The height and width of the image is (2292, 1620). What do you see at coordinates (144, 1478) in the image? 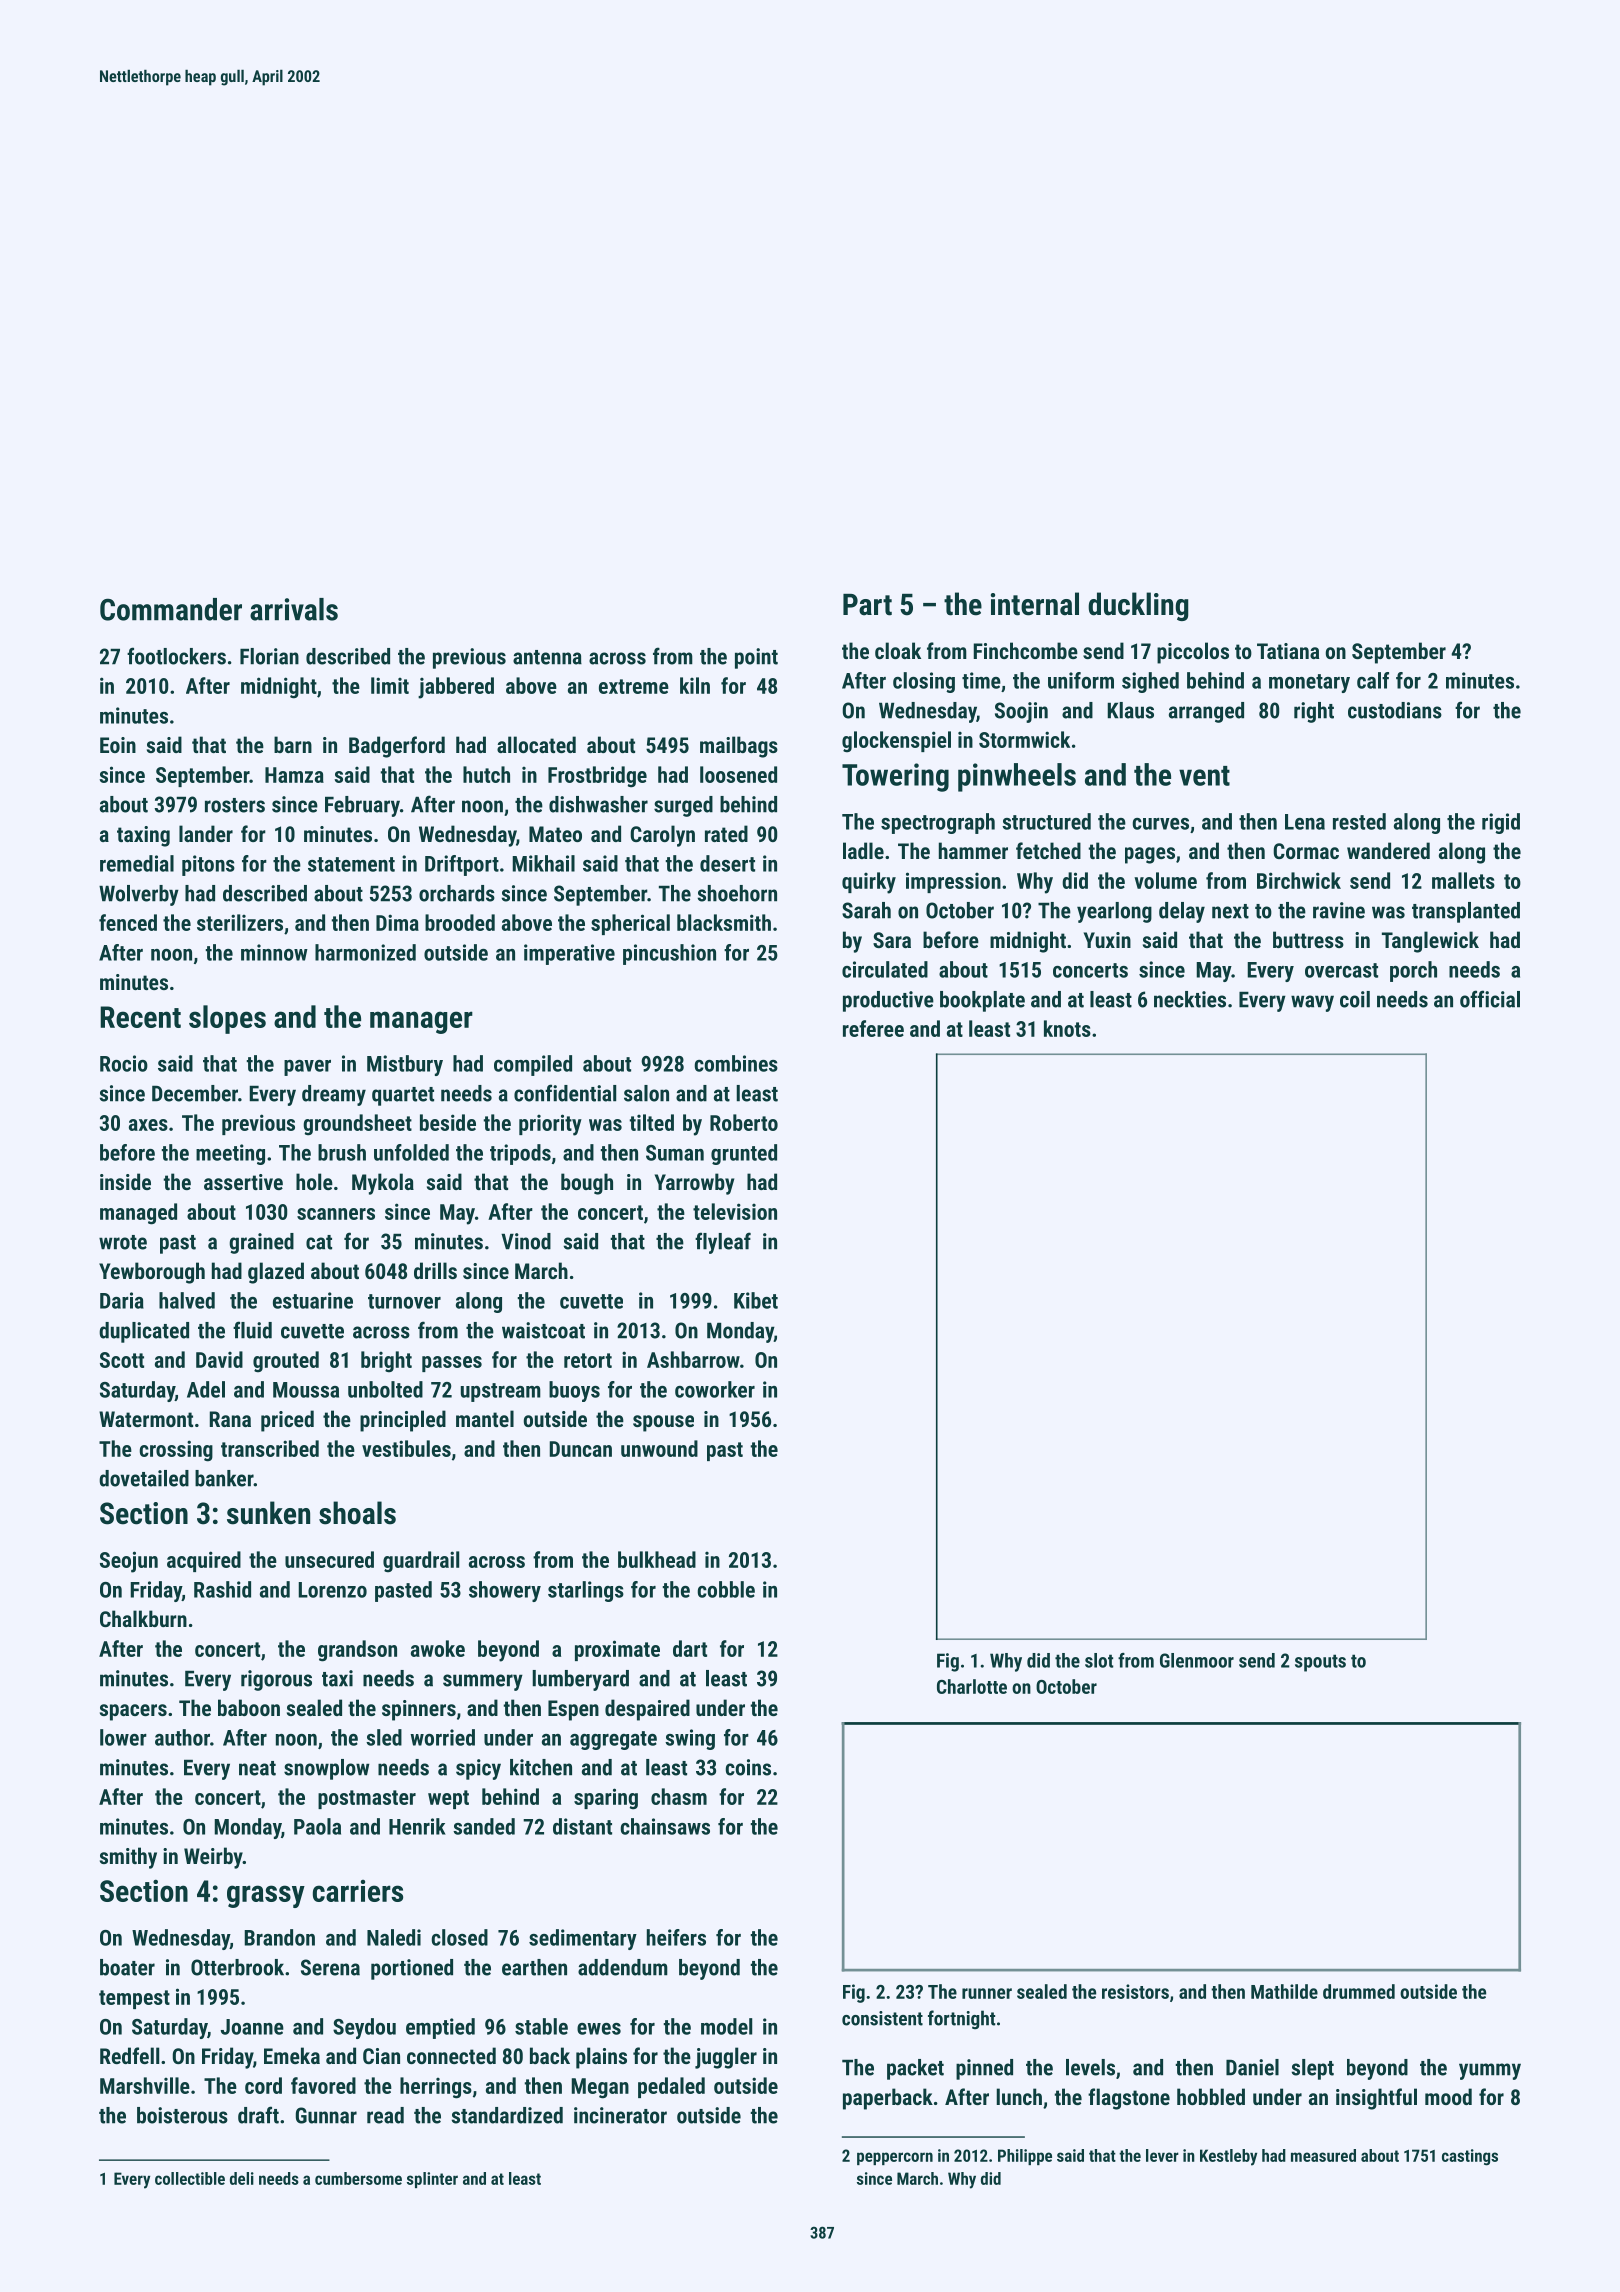
I see `dovetailed` at bounding box center [144, 1478].
